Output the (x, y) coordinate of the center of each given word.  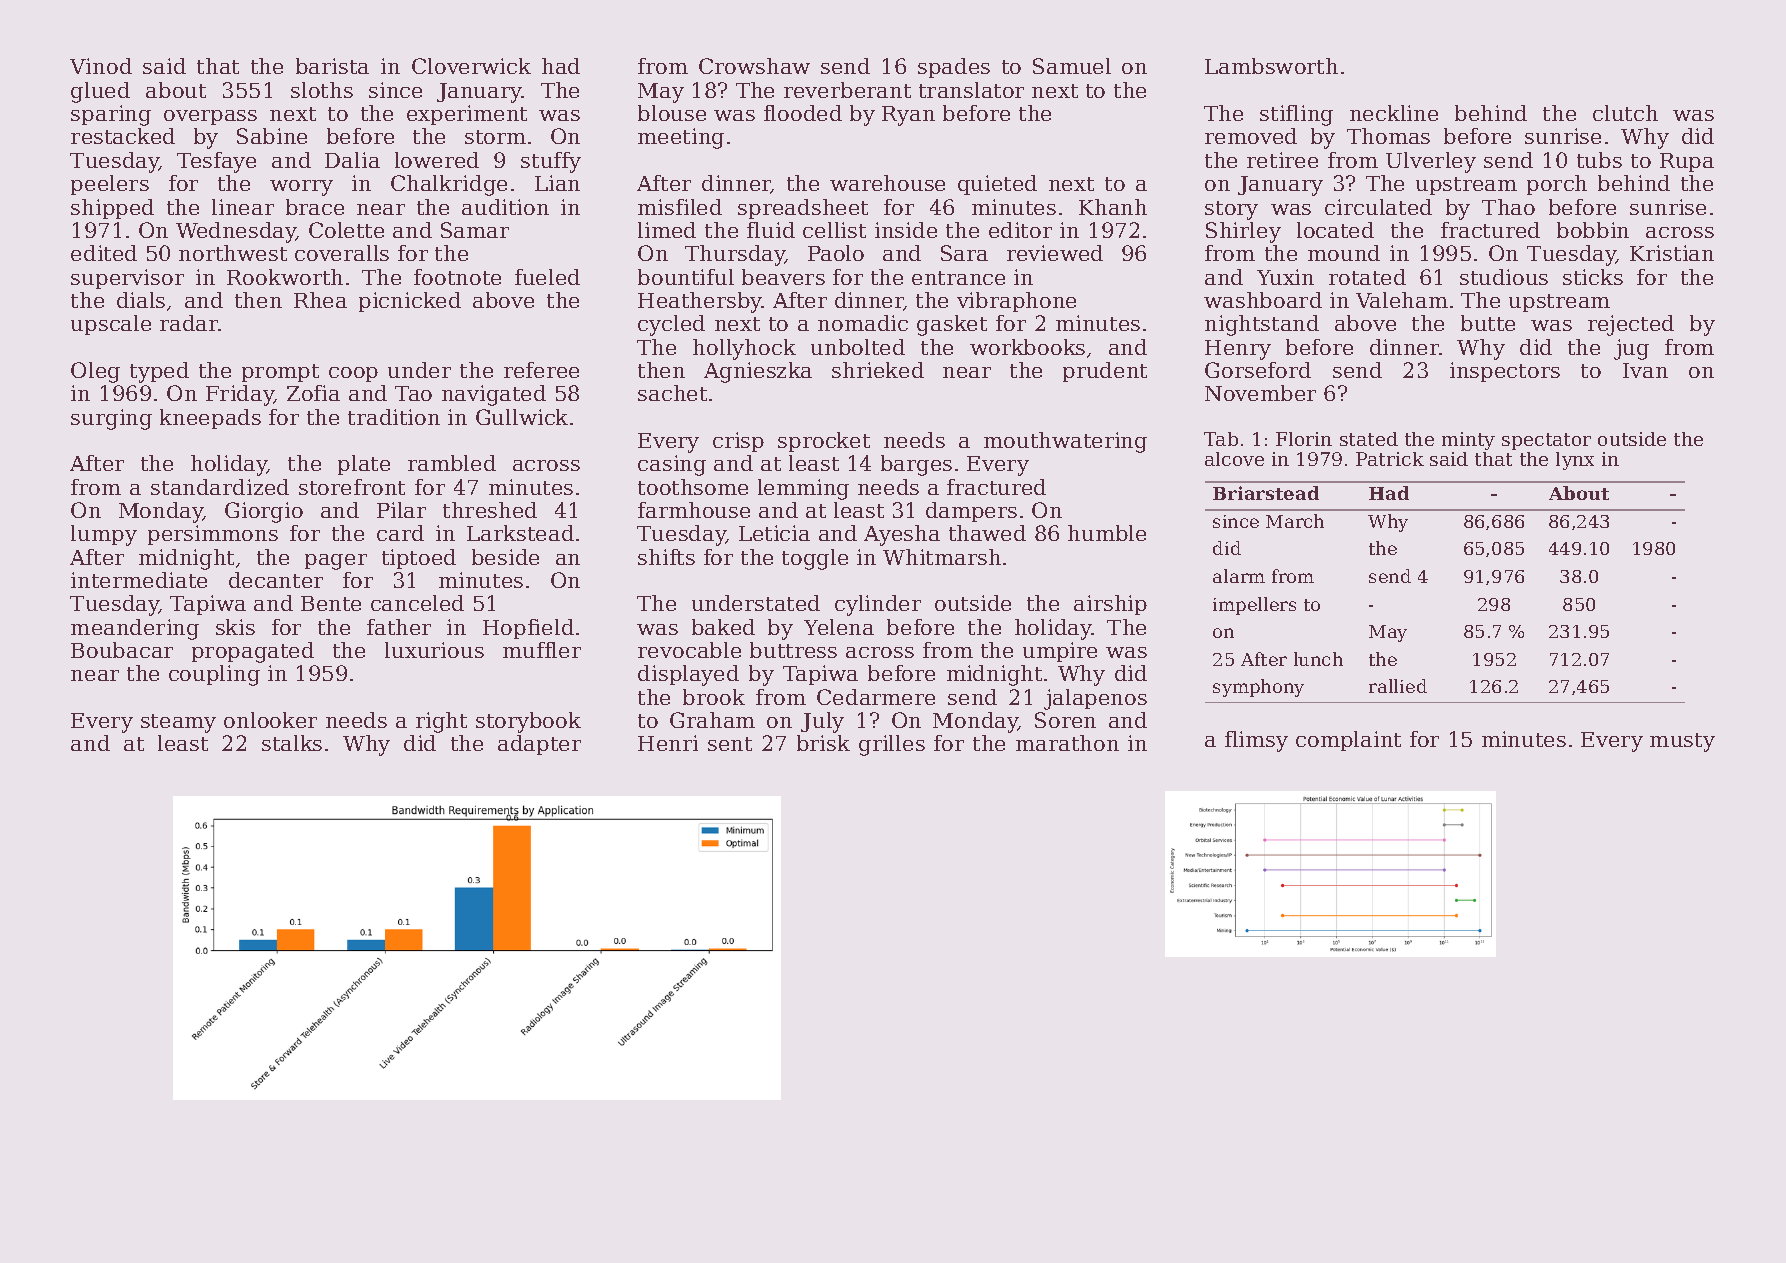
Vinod (101, 66)
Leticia (774, 533)
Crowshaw (754, 66)
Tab (1221, 439)
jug (1631, 349)
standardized (220, 487)
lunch (1318, 659)
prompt (280, 373)
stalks (292, 743)
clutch (1625, 113)
